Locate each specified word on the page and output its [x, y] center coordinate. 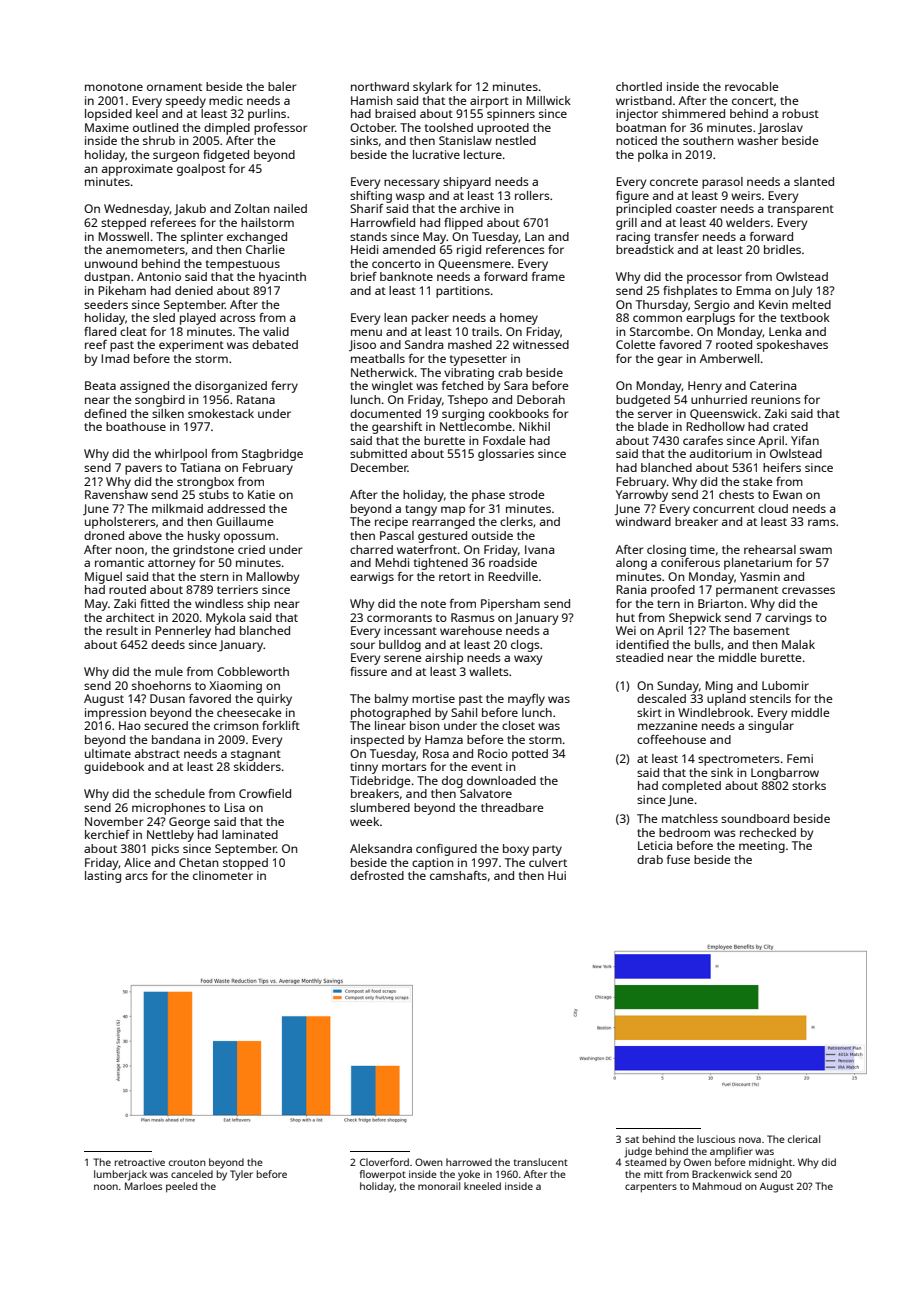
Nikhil [534, 426]
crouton [187, 1162]
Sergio [712, 306]
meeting [762, 847]
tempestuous [243, 265]
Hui [557, 875]
